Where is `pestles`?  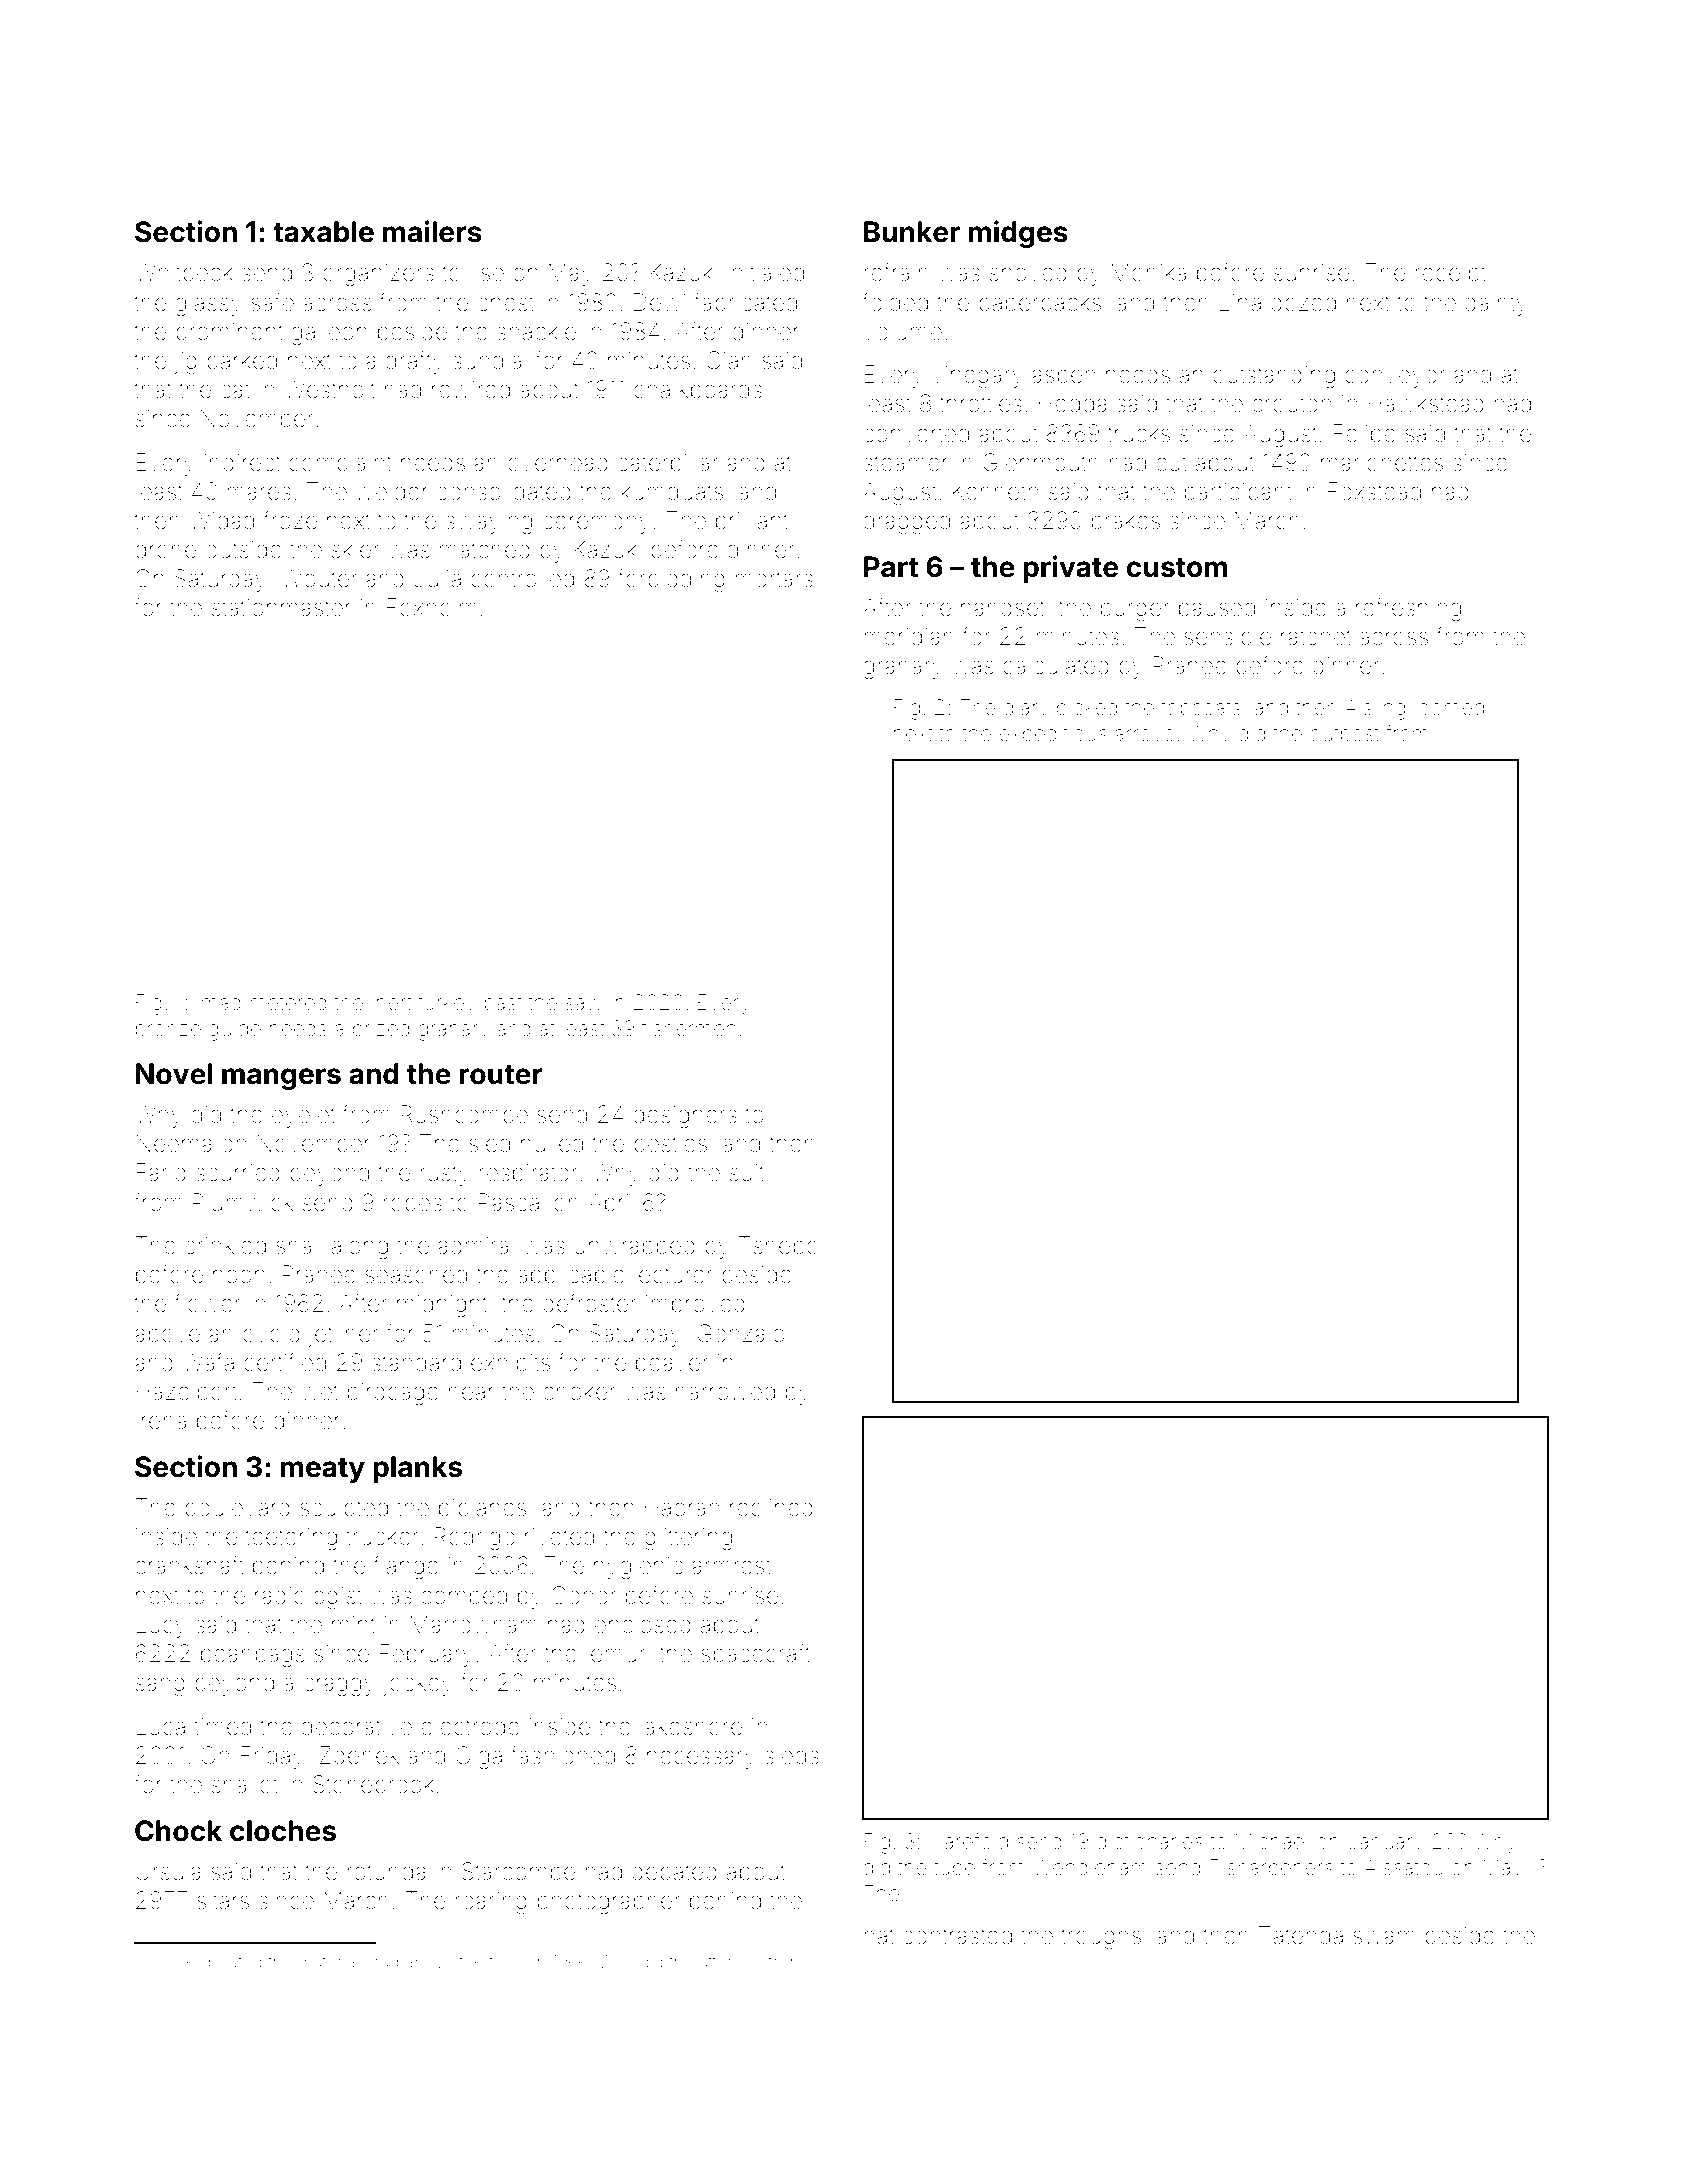
pestles is located at coordinates (670, 1146).
